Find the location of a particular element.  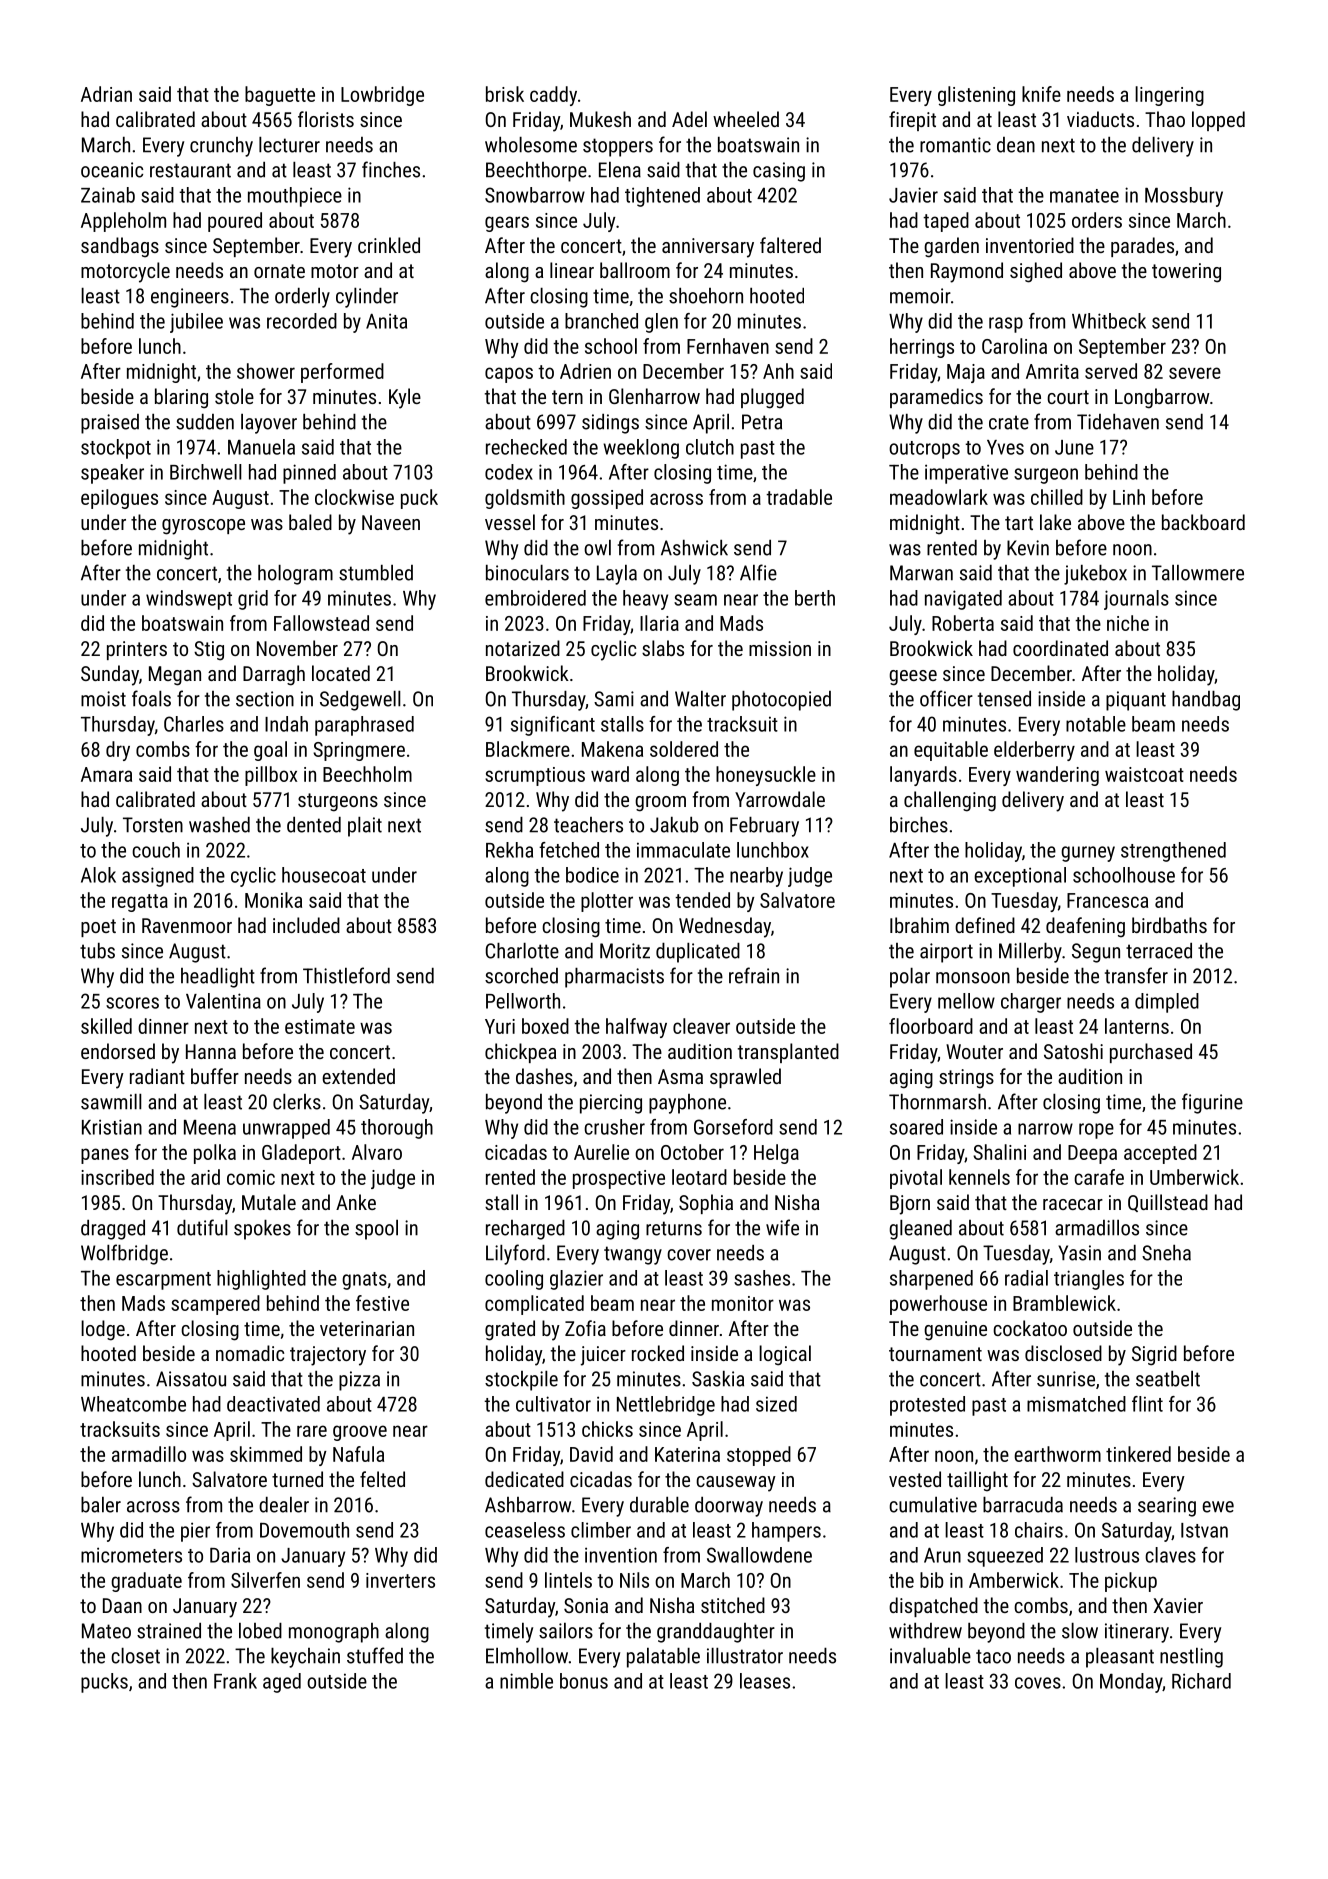

significant is located at coordinates (553, 726).
